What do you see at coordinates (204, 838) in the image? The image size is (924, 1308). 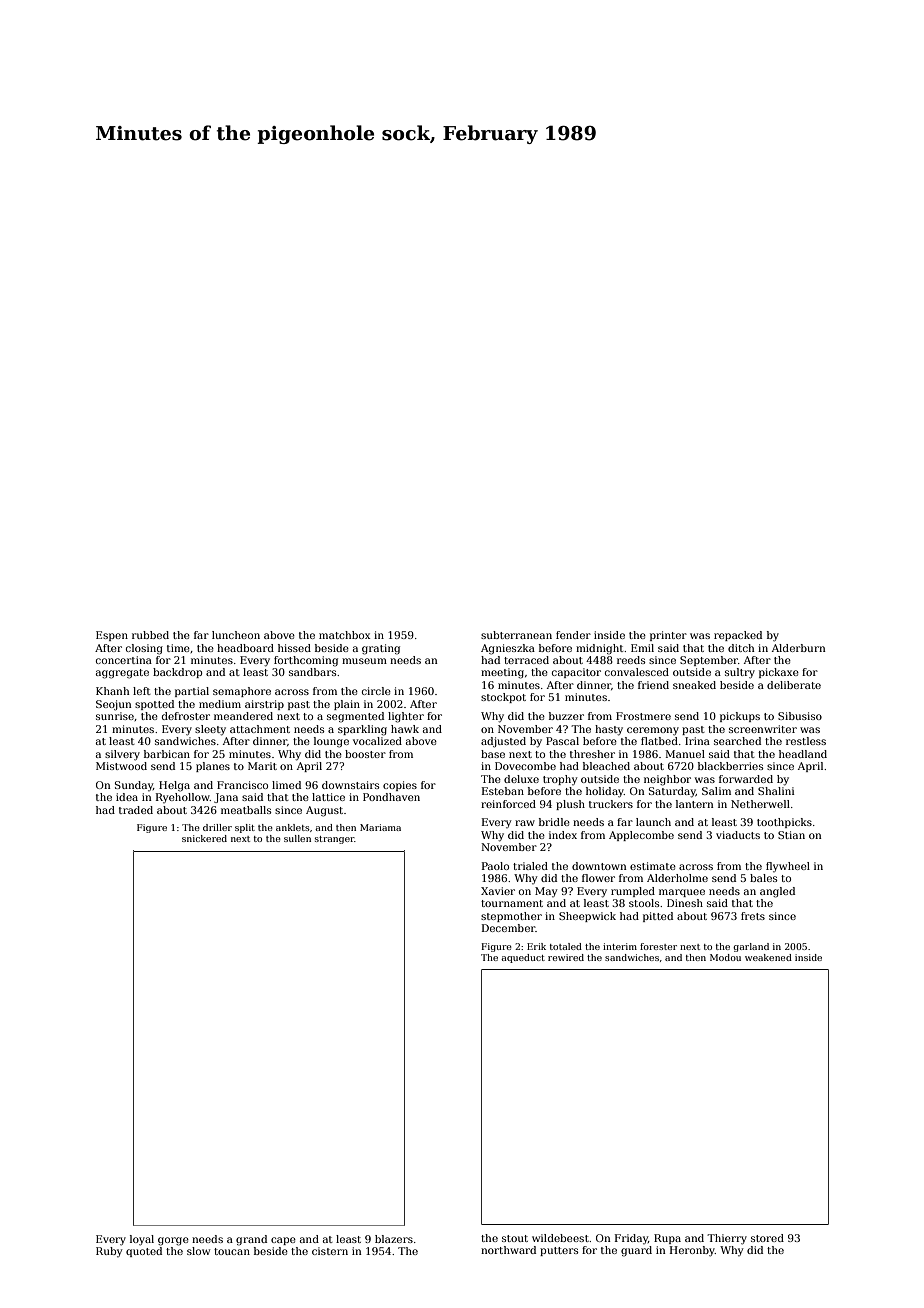 I see `snickered` at bounding box center [204, 838].
